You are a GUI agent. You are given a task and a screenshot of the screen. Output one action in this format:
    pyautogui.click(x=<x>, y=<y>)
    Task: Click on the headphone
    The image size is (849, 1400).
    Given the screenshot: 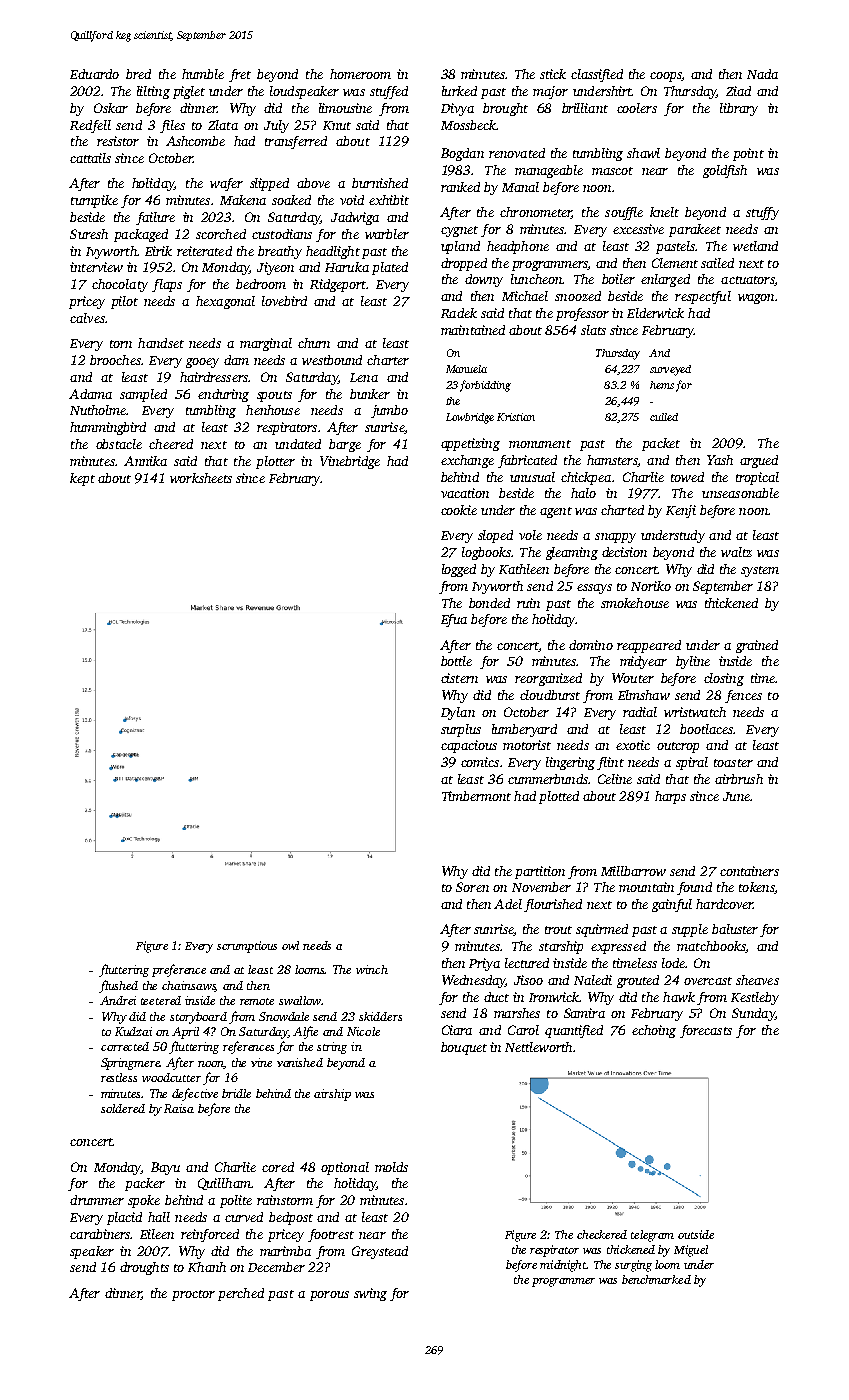 What is the action you would take?
    pyautogui.click(x=518, y=247)
